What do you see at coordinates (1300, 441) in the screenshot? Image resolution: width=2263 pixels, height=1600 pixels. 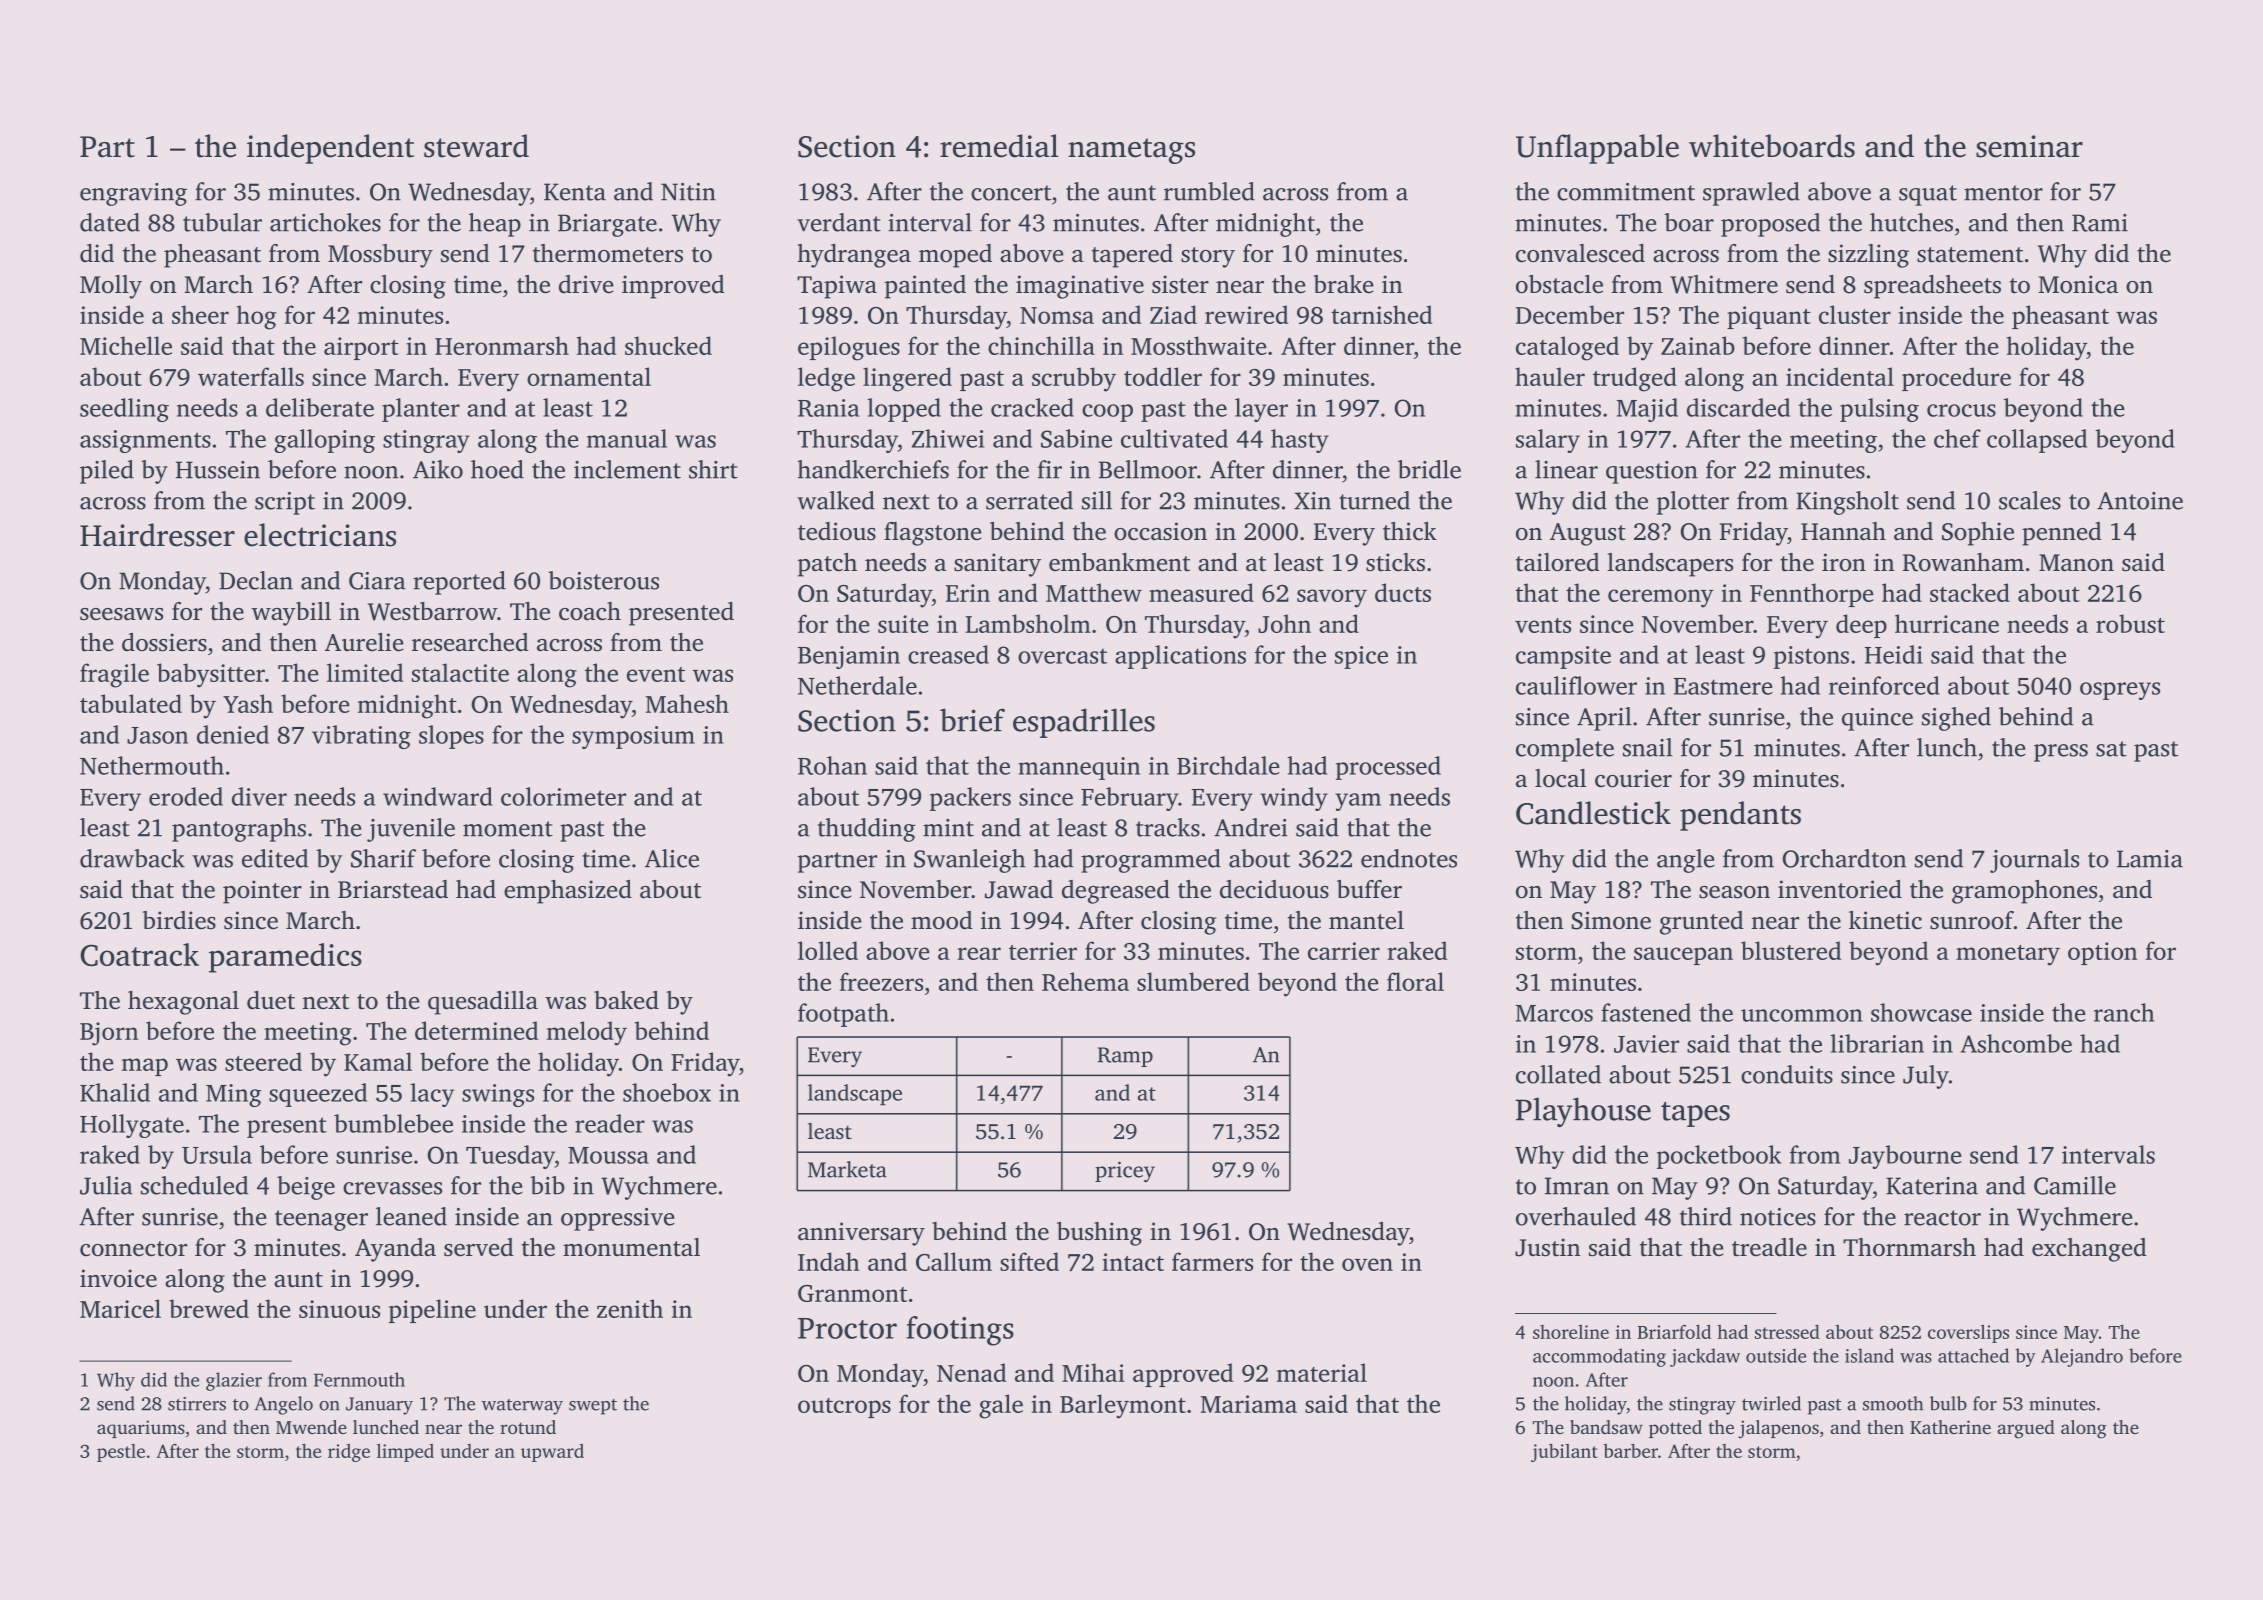 I see `hasty` at bounding box center [1300, 441].
